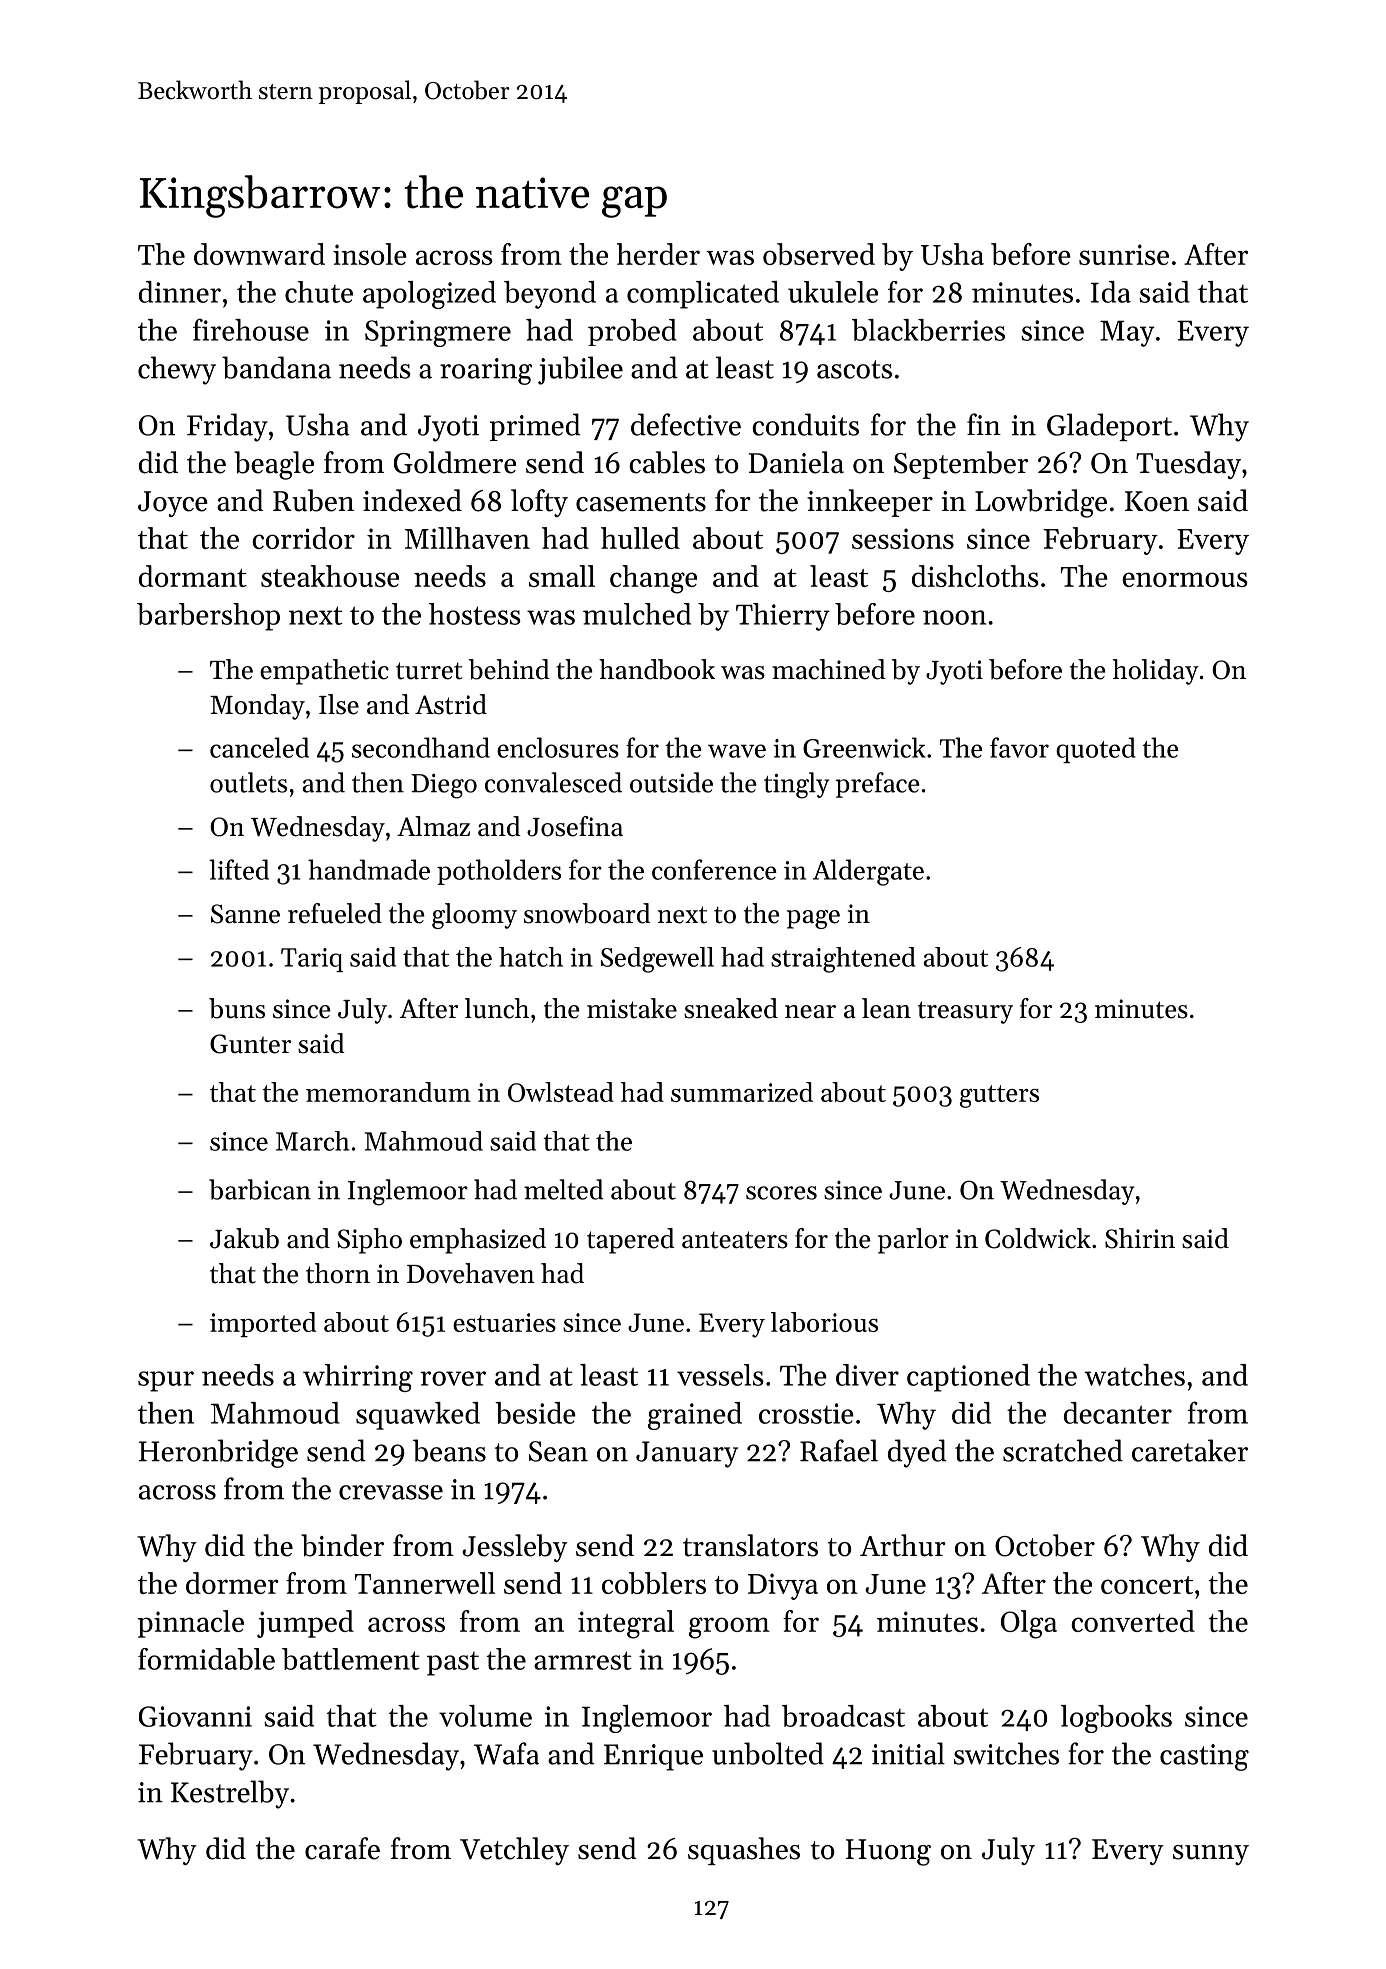 The height and width of the screenshot is (1969, 1386). What do you see at coordinates (313, 1141) in the screenshot?
I see `March` at bounding box center [313, 1141].
